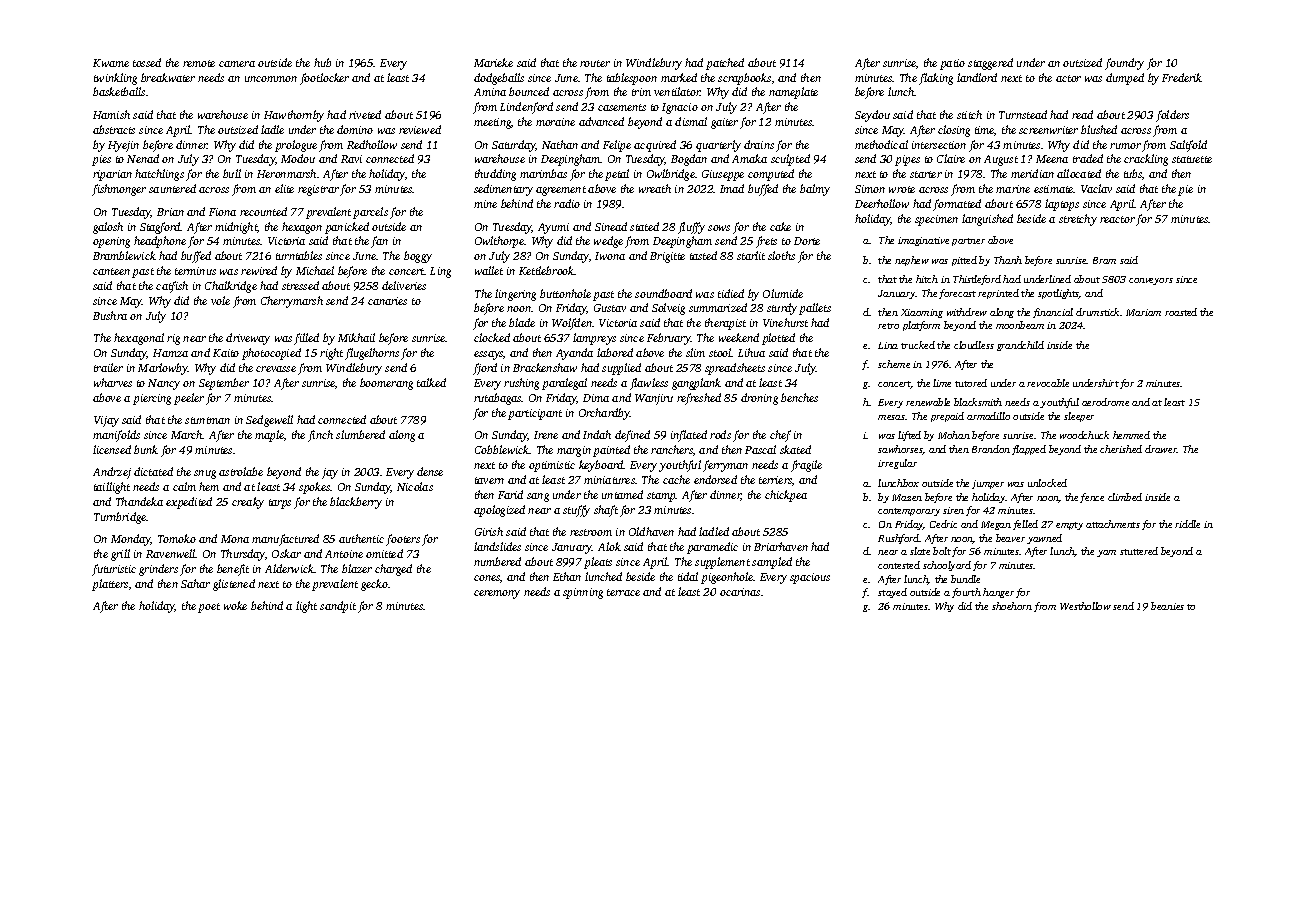  What do you see at coordinates (1167, 606) in the screenshot?
I see `beanies` at bounding box center [1167, 606].
